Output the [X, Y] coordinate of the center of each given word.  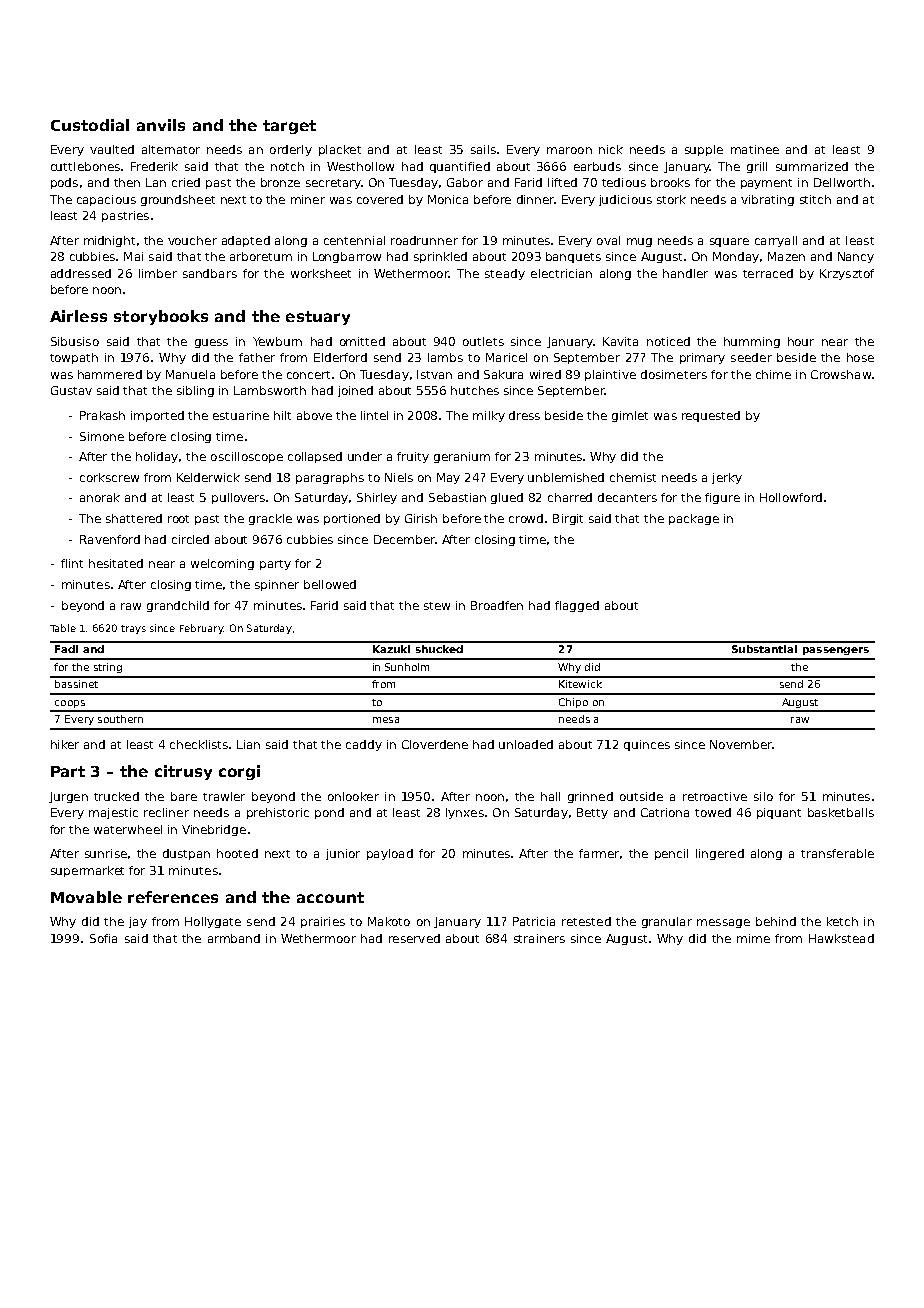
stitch [815, 199]
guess [211, 343]
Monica [448, 199]
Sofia [103, 938]
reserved [414, 938]
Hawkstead [841, 938]
